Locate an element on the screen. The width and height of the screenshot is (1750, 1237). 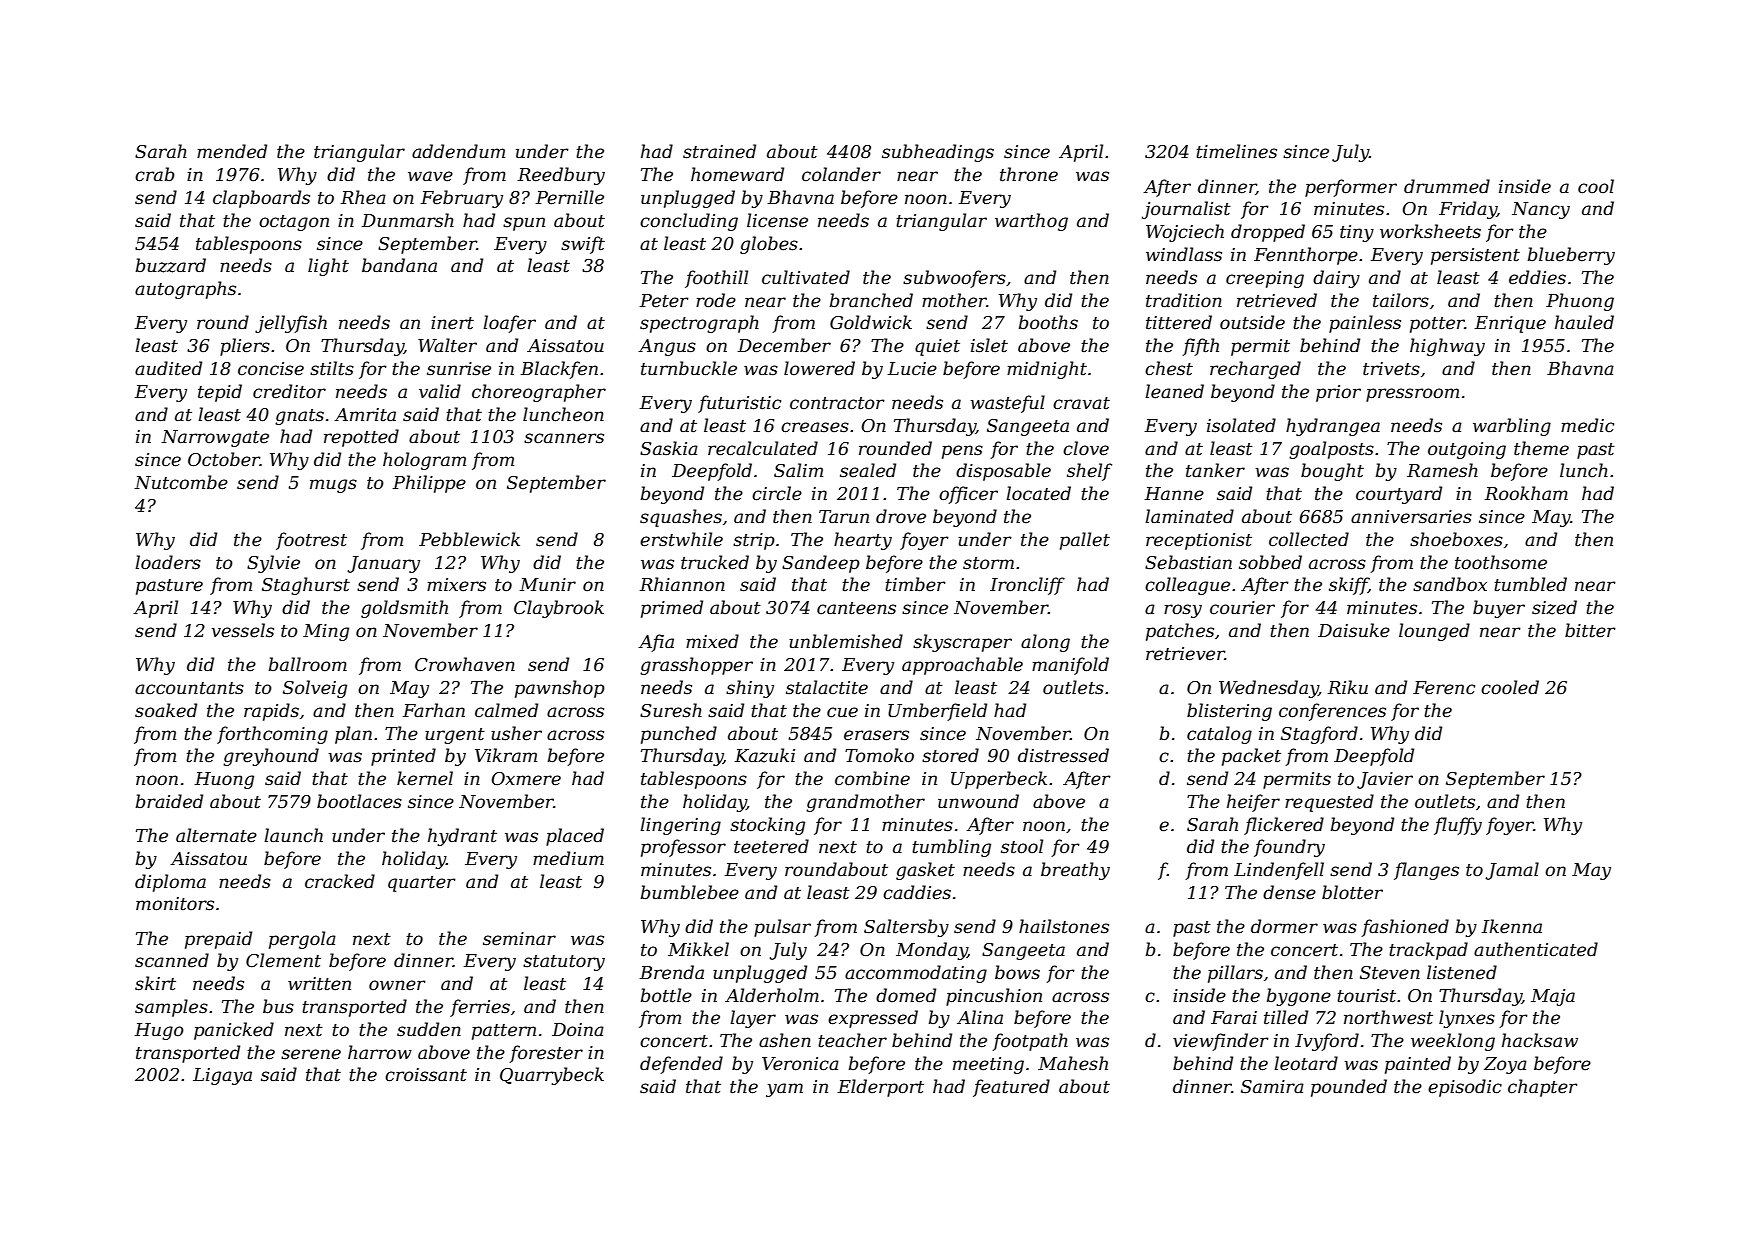
strained is located at coordinates (719, 151).
